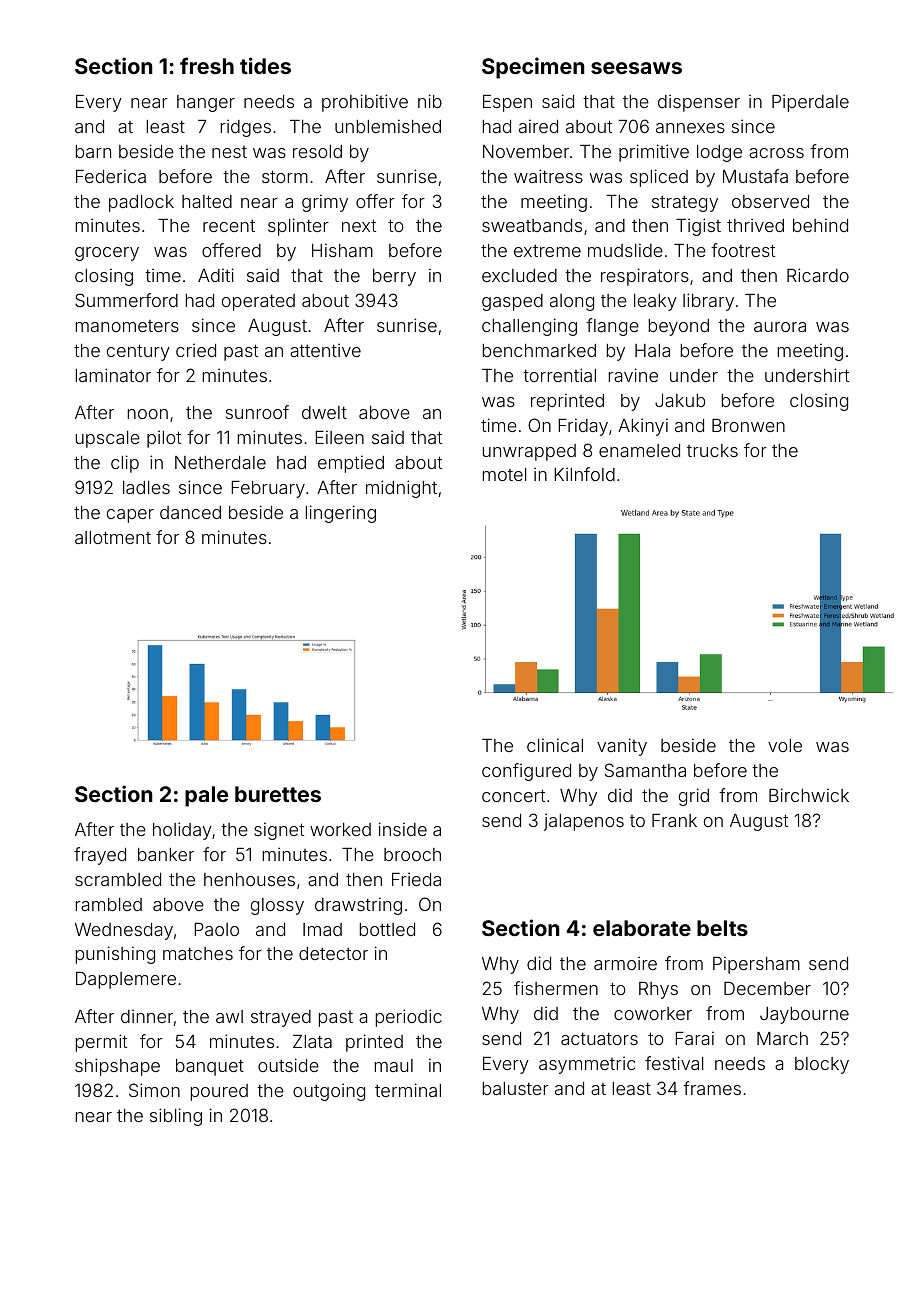 The height and width of the document is (1311, 924). What do you see at coordinates (416, 879) in the document?
I see `Frieda` at bounding box center [416, 879].
